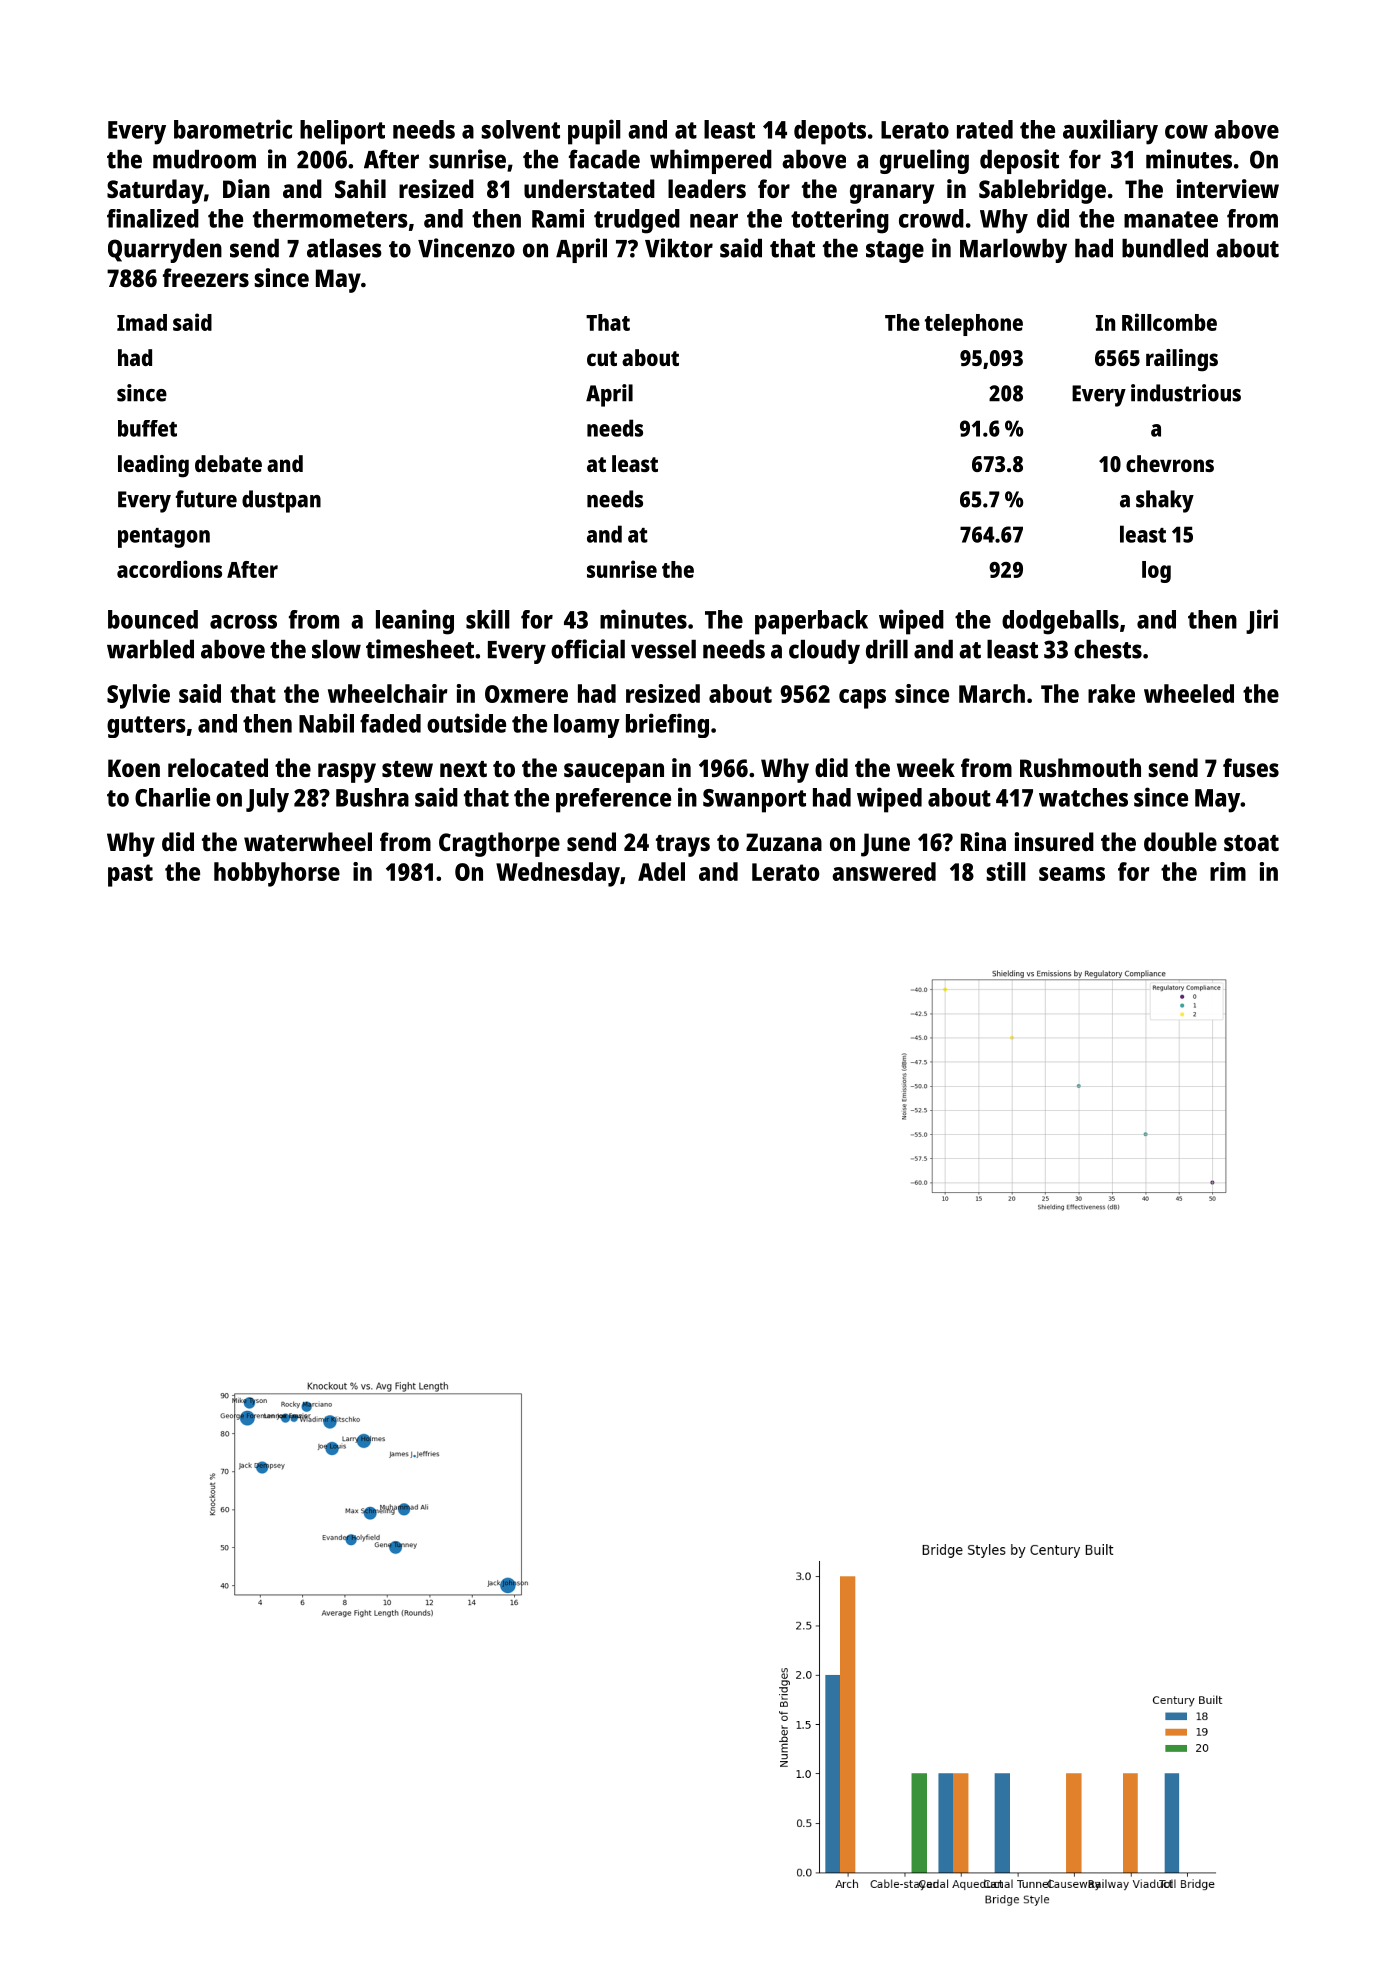 This image has width=1386, height=1969. What do you see at coordinates (892, 194) in the image?
I see `granary` at bounding box center [892, 194].
